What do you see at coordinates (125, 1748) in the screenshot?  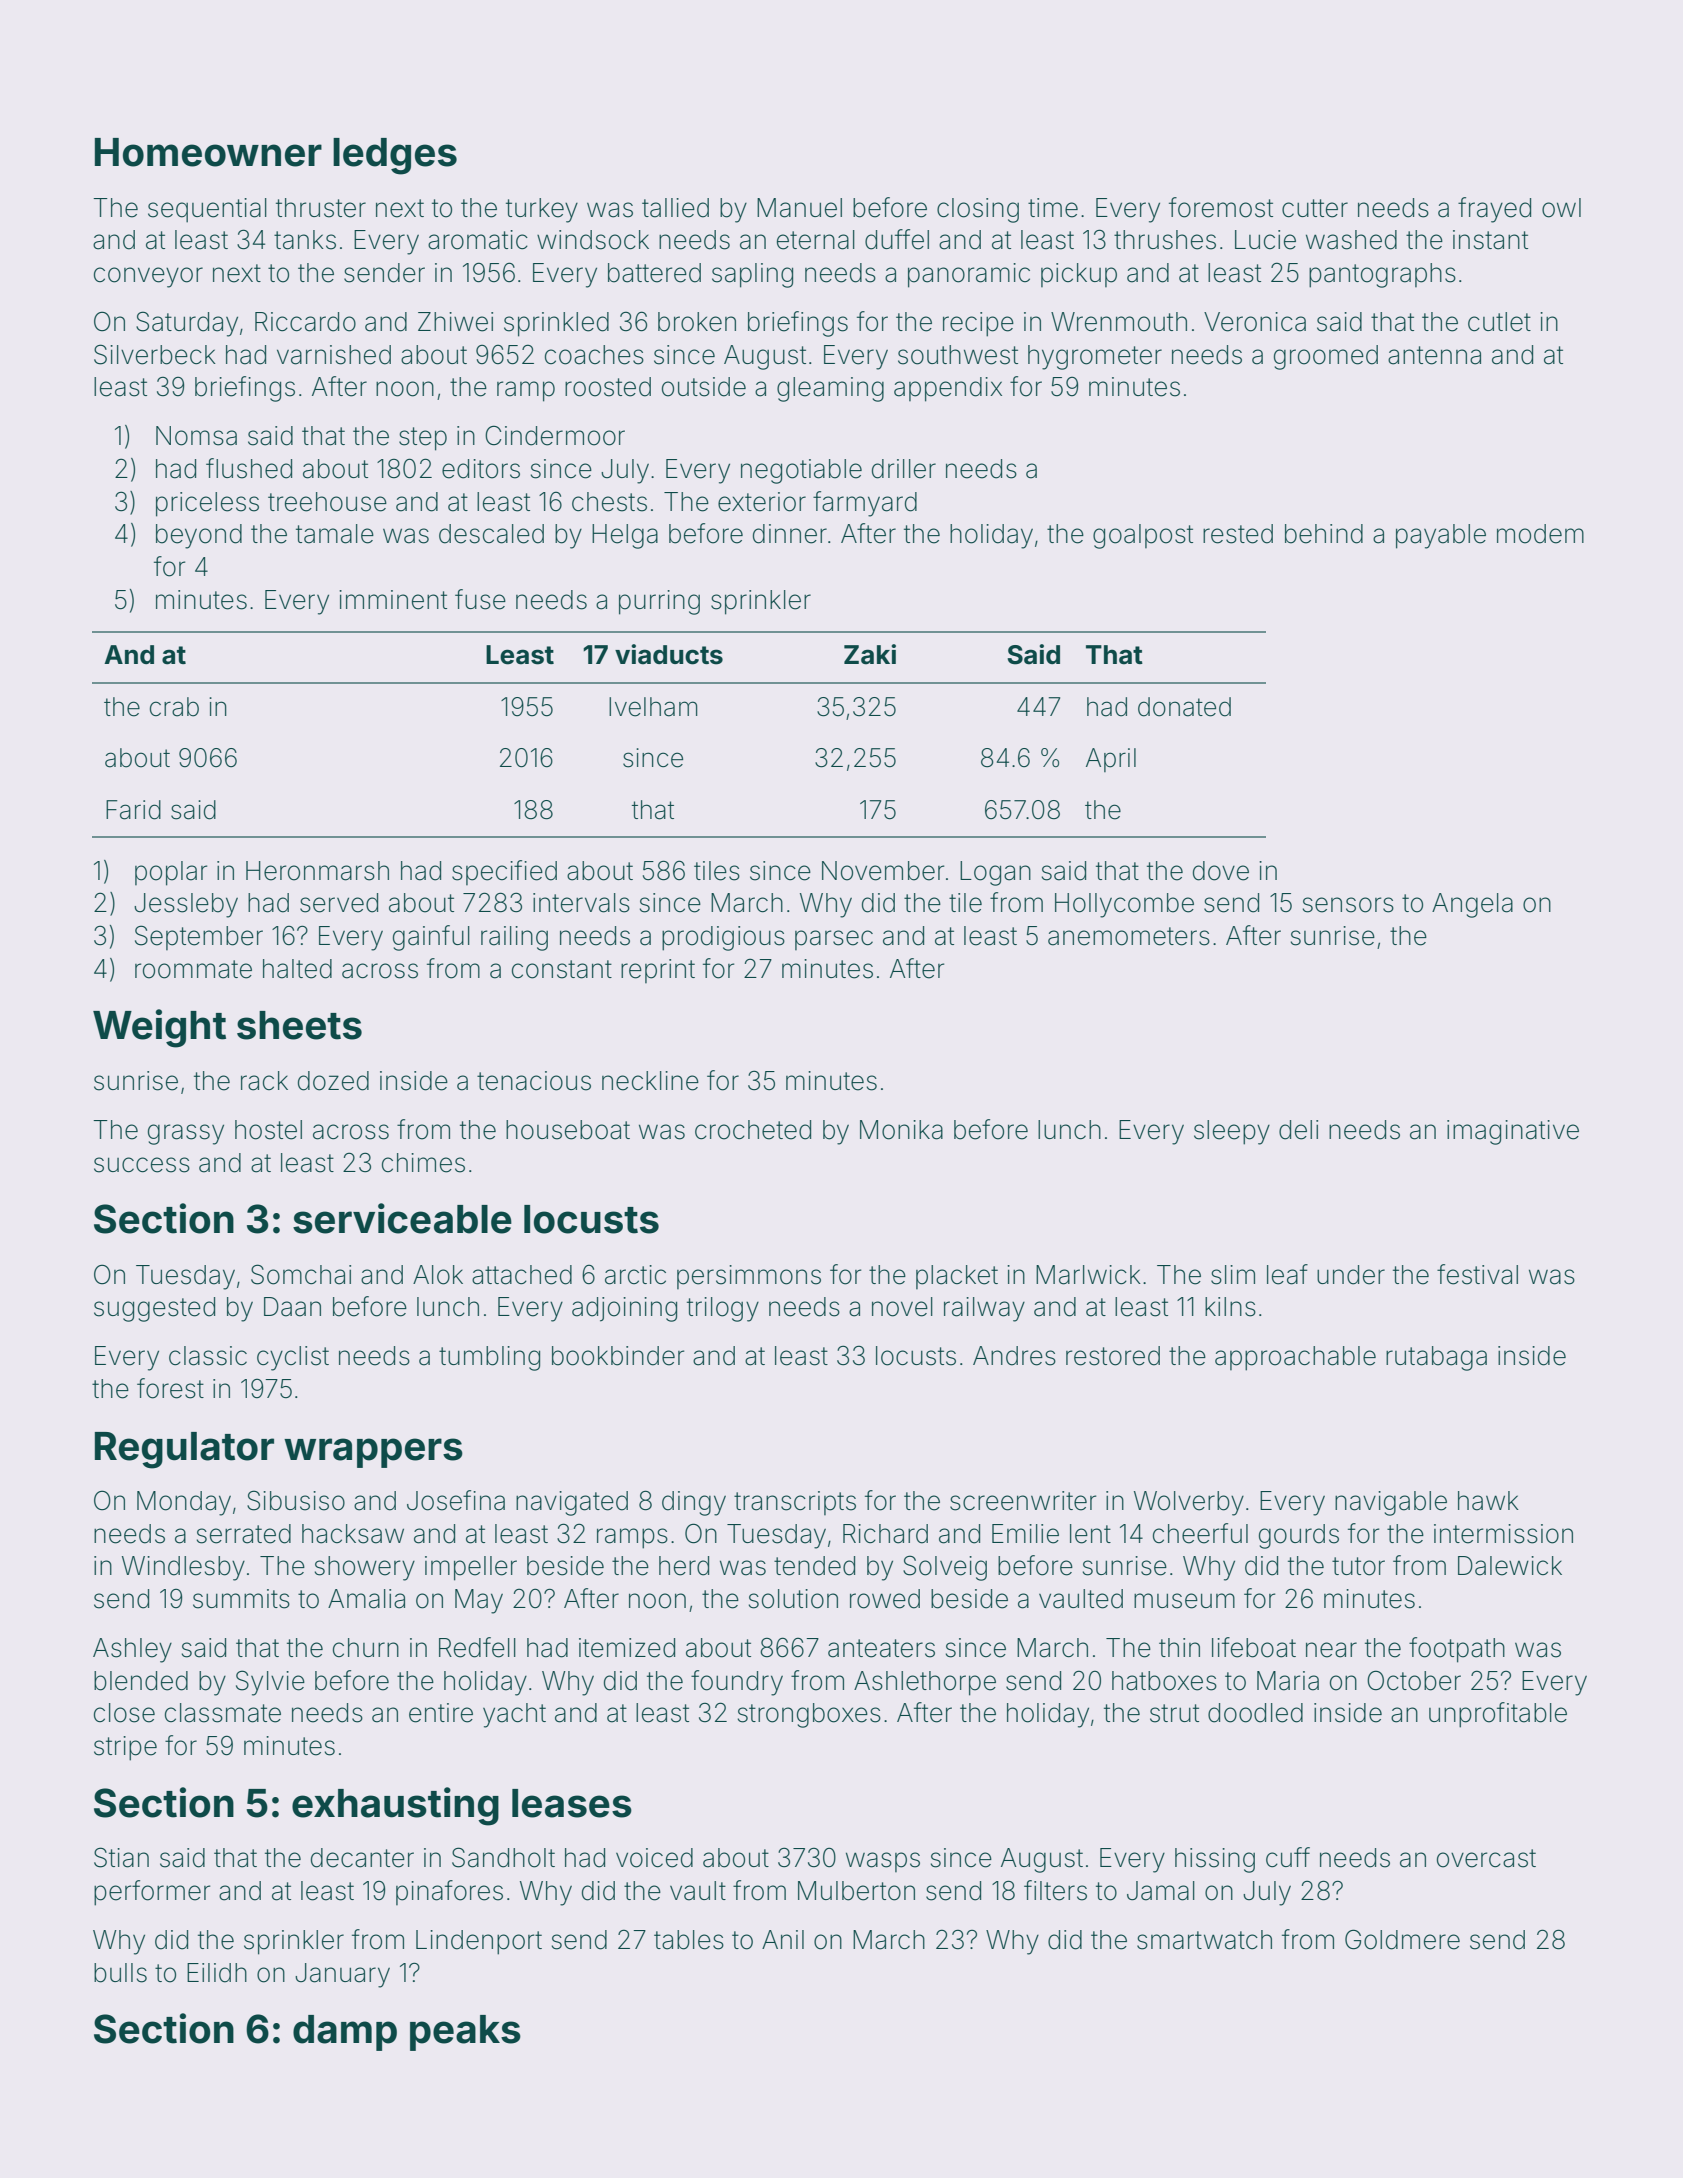 I see `stripe` at bounding box center [125, 1748].
